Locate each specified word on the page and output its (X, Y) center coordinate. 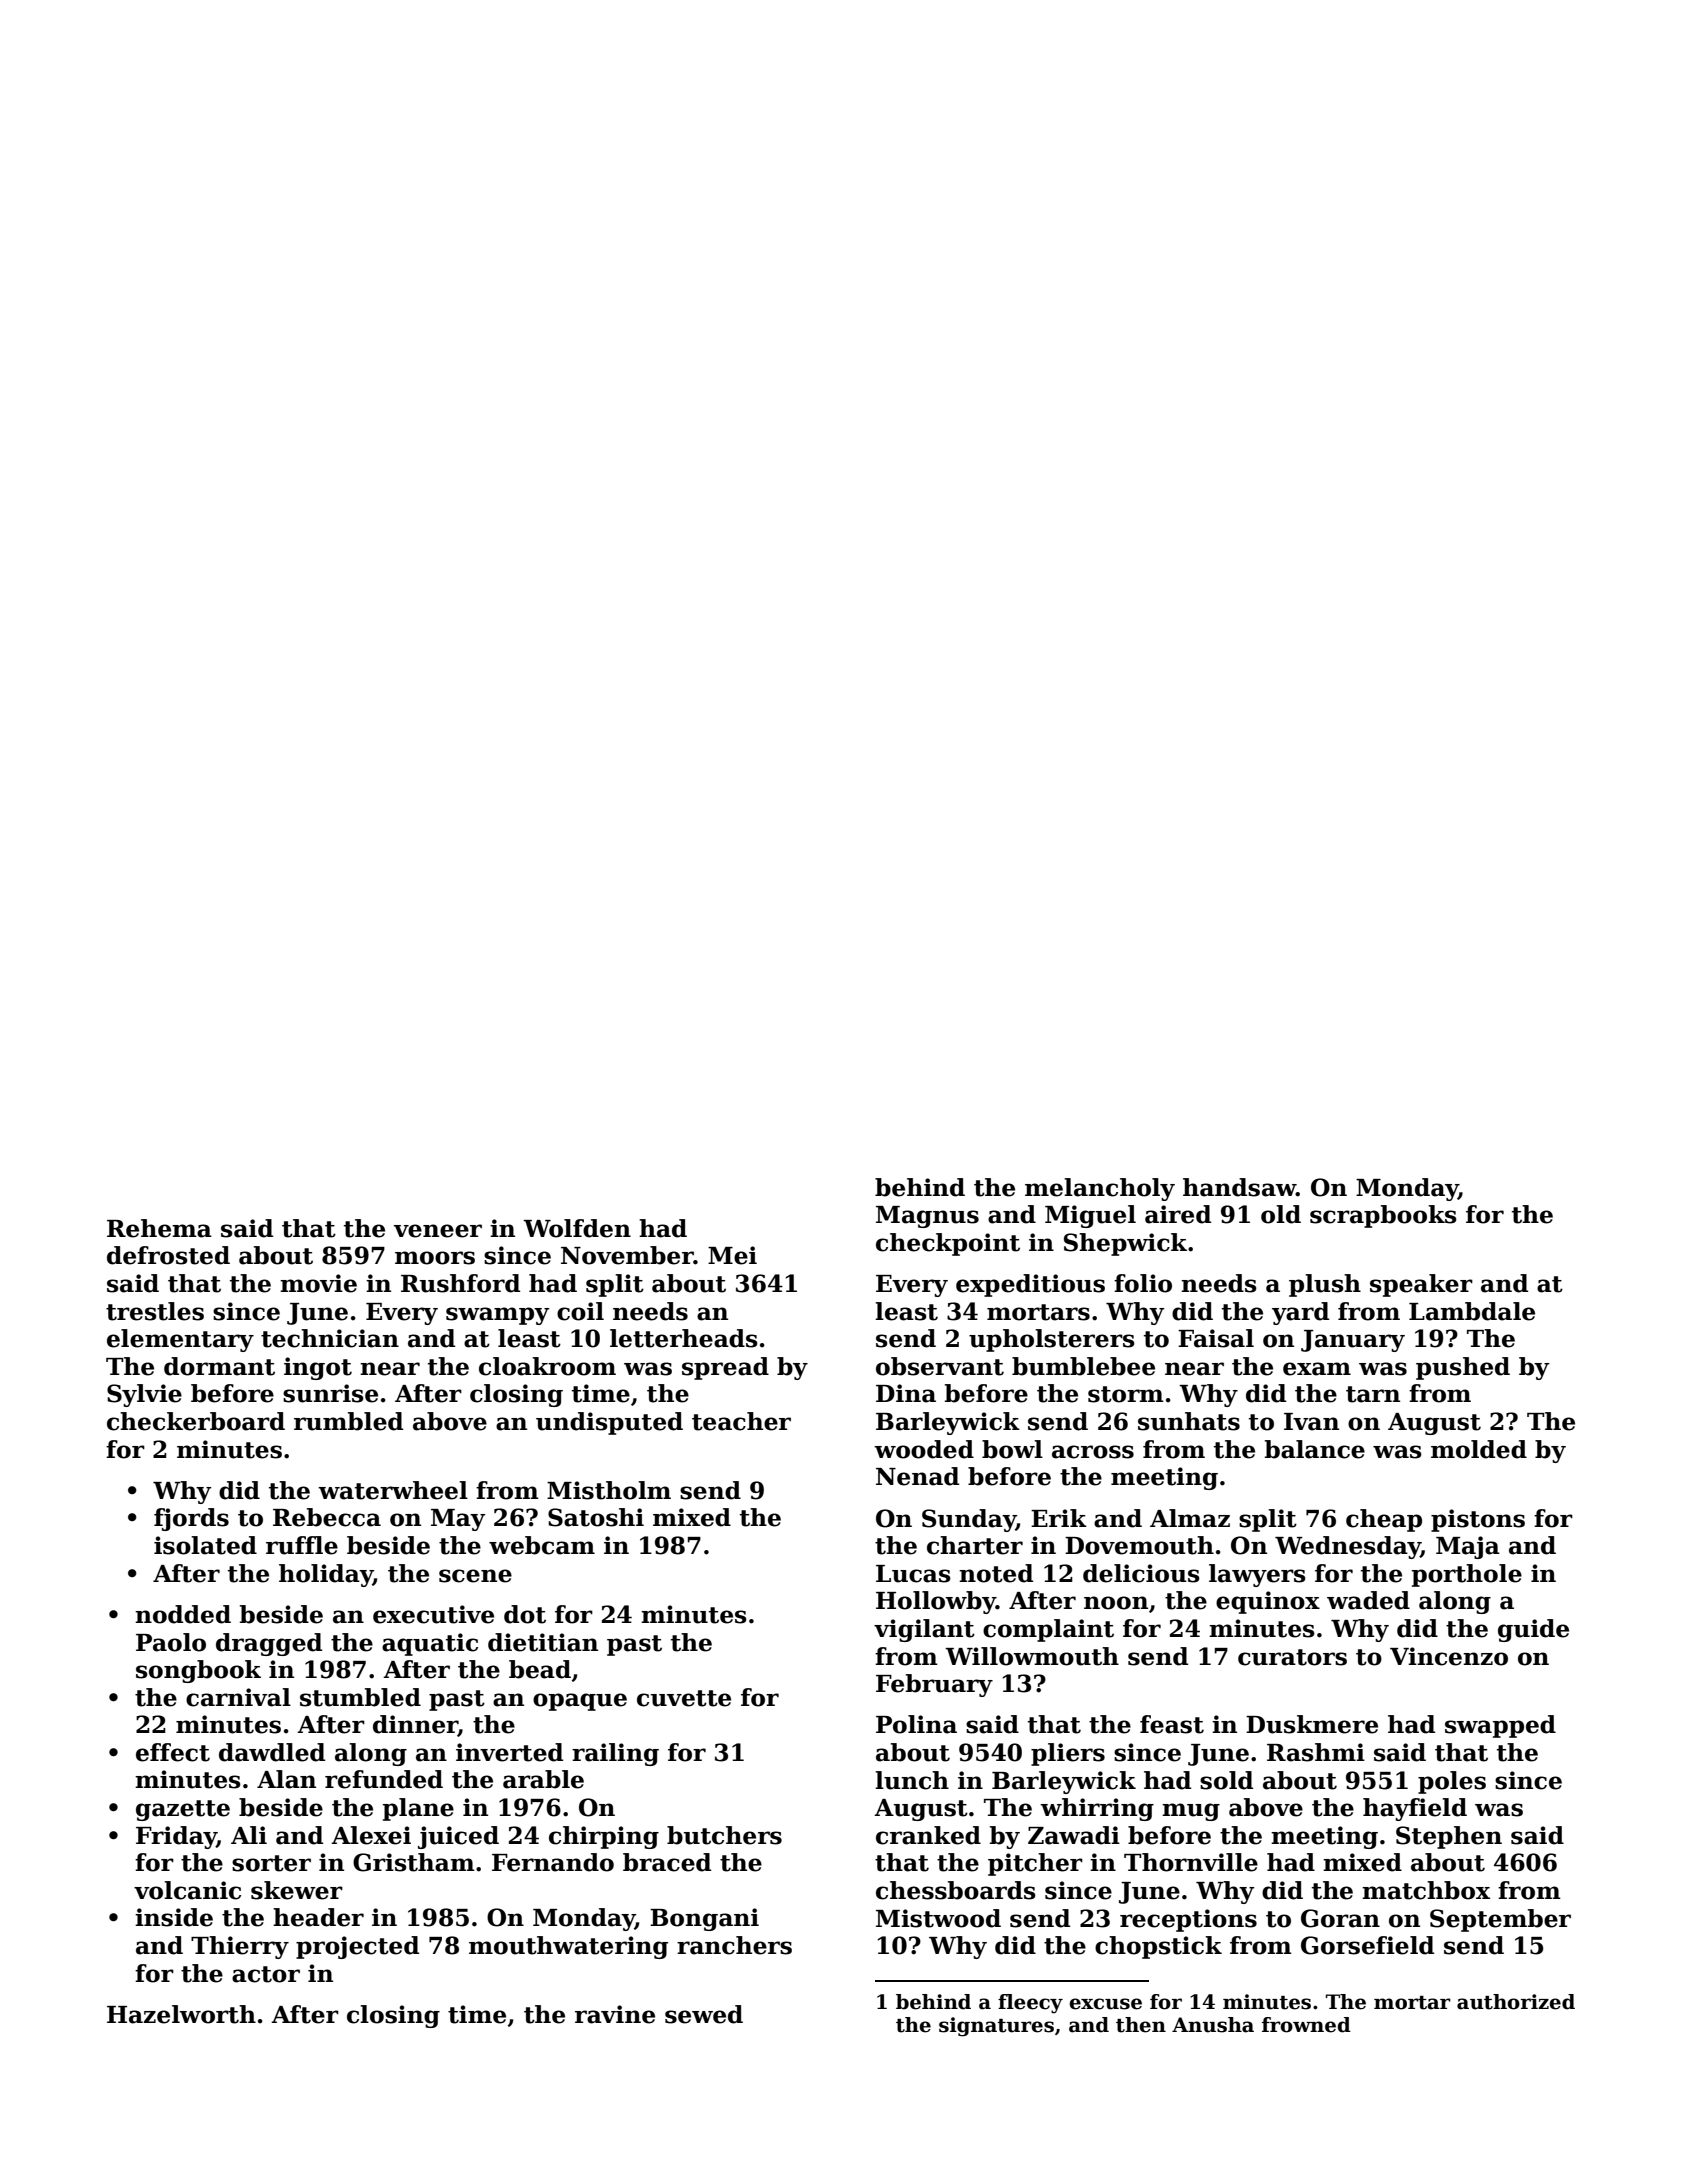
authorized (1516, 2002)
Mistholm (609, 1490)
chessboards (956, 1890)
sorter (271, 1863)
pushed (1463, 1368)
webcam (542, 1545)
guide (1533, 1630)
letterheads (684, 1338)
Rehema (159, 1228)
